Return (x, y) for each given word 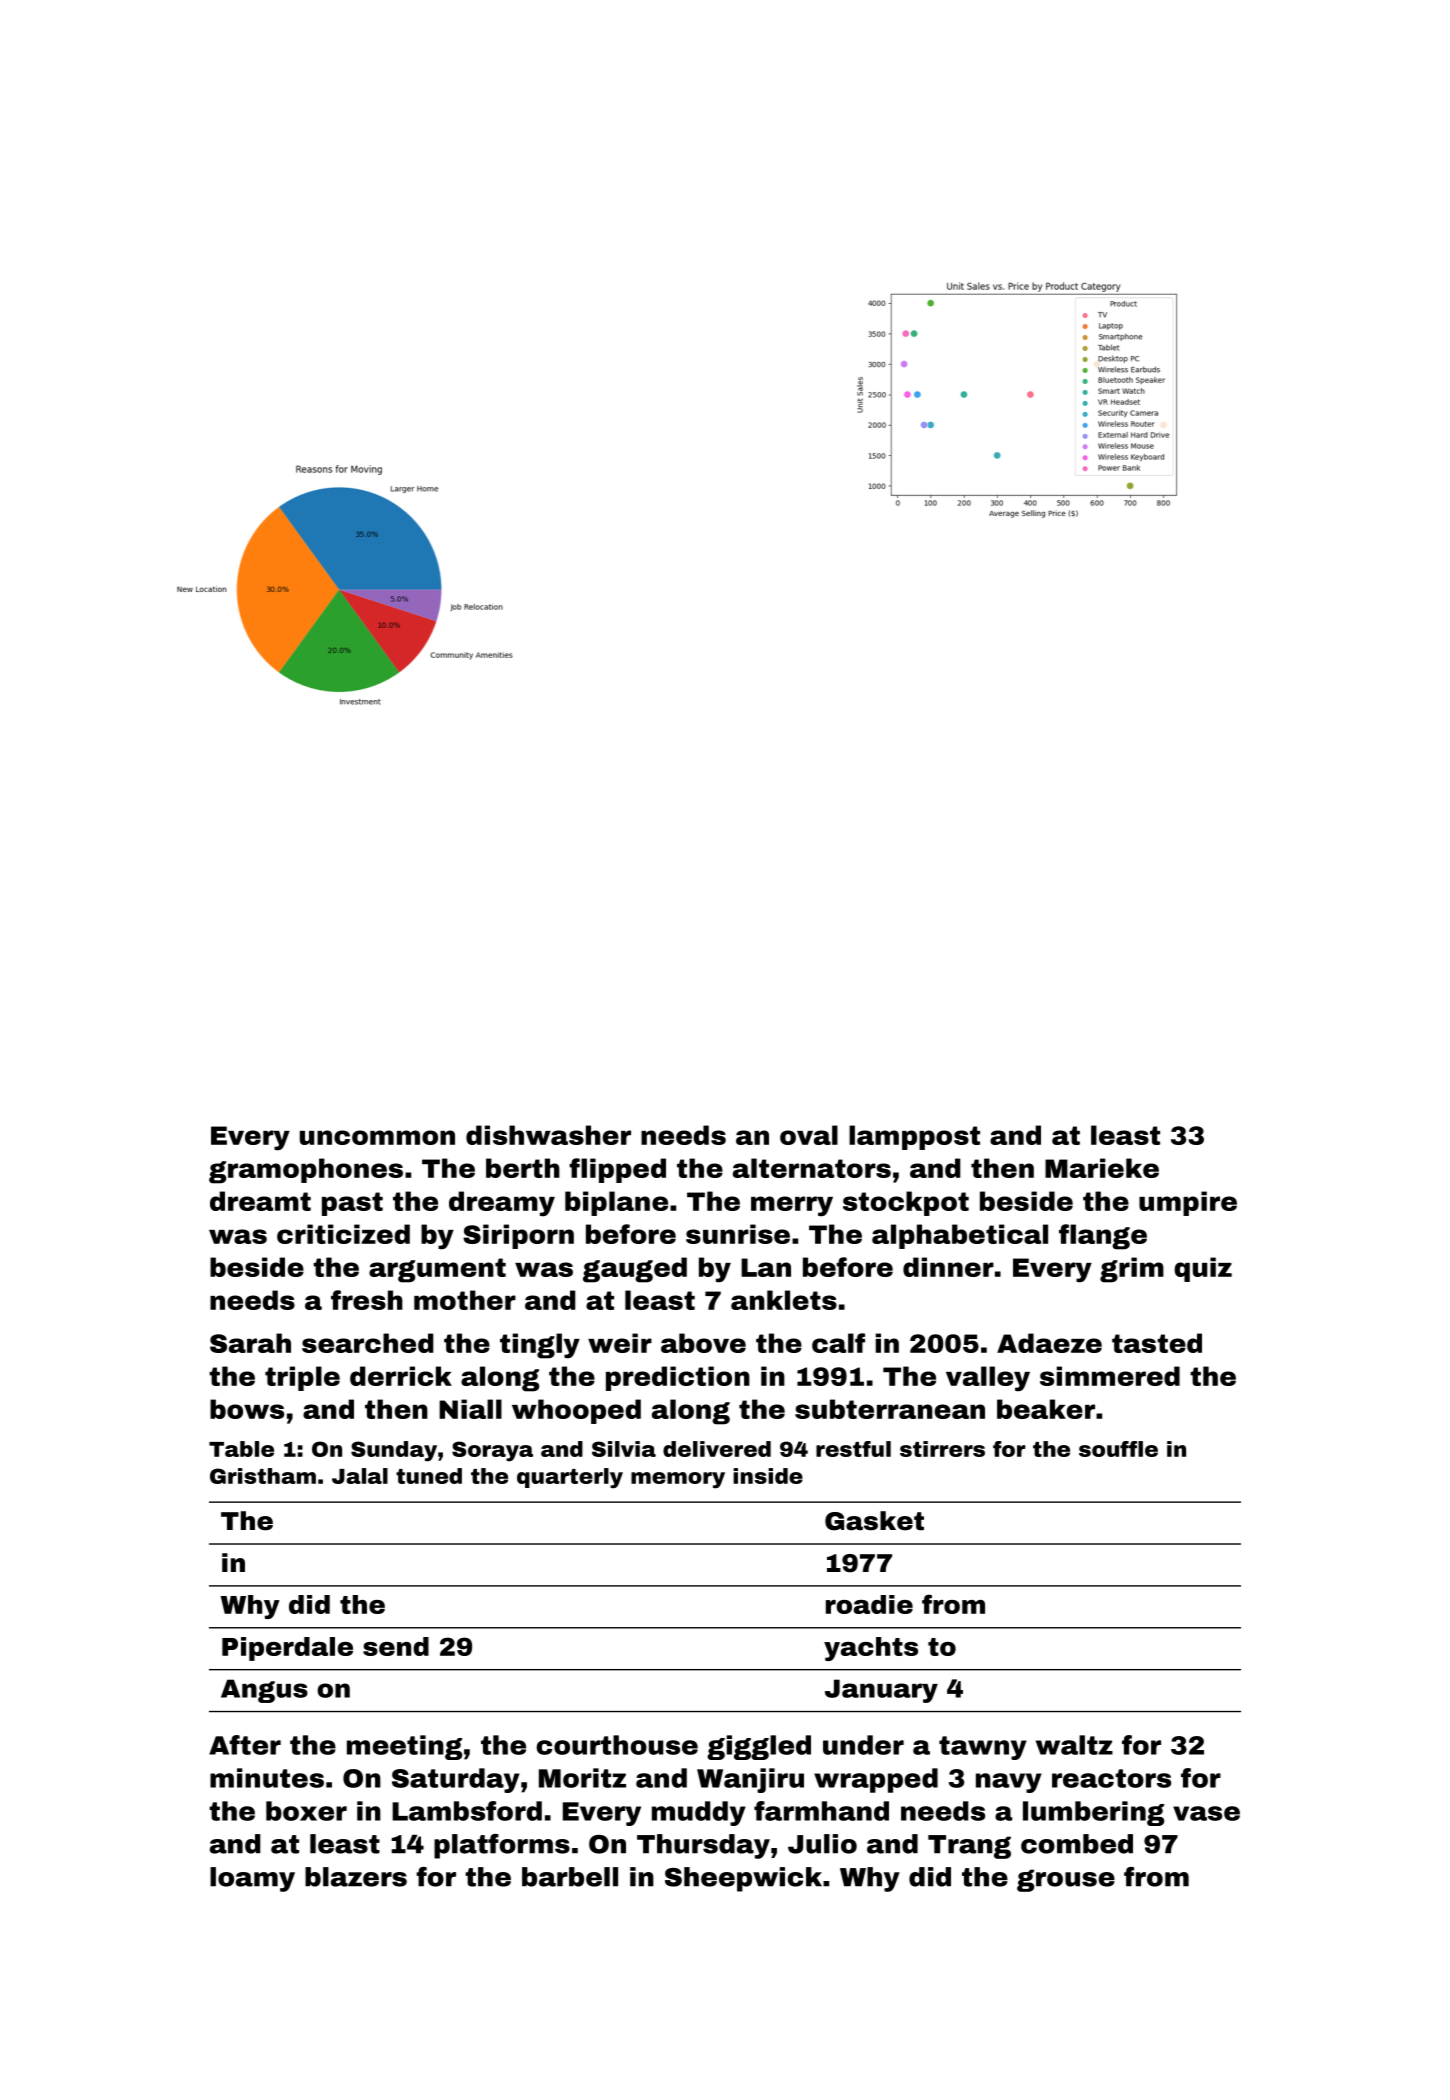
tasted (1157, 1343)
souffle (1118, 1449)
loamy (252, 1879)
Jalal (360, 1476)
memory (678, 1480)
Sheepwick (743, 1879)
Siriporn (518, 1236)
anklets (784, 1300)
